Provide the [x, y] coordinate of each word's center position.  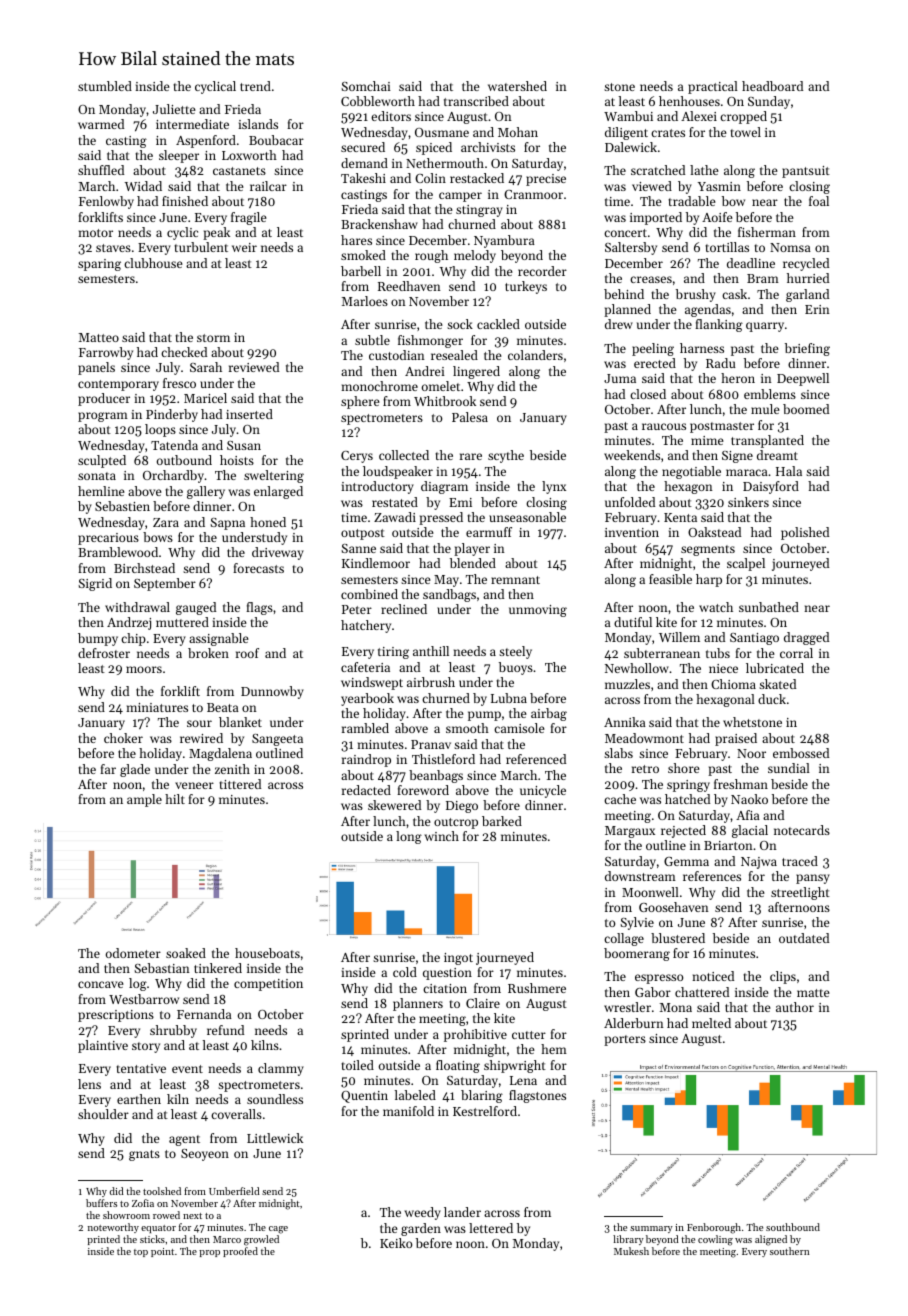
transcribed [476, 101]
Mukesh [631, 1251]
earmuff [489, 532]
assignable [219, 639]
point [162, 1252]
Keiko [396, 1243]
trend [255, 86]
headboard [772, 86]
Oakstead [714, 532]
